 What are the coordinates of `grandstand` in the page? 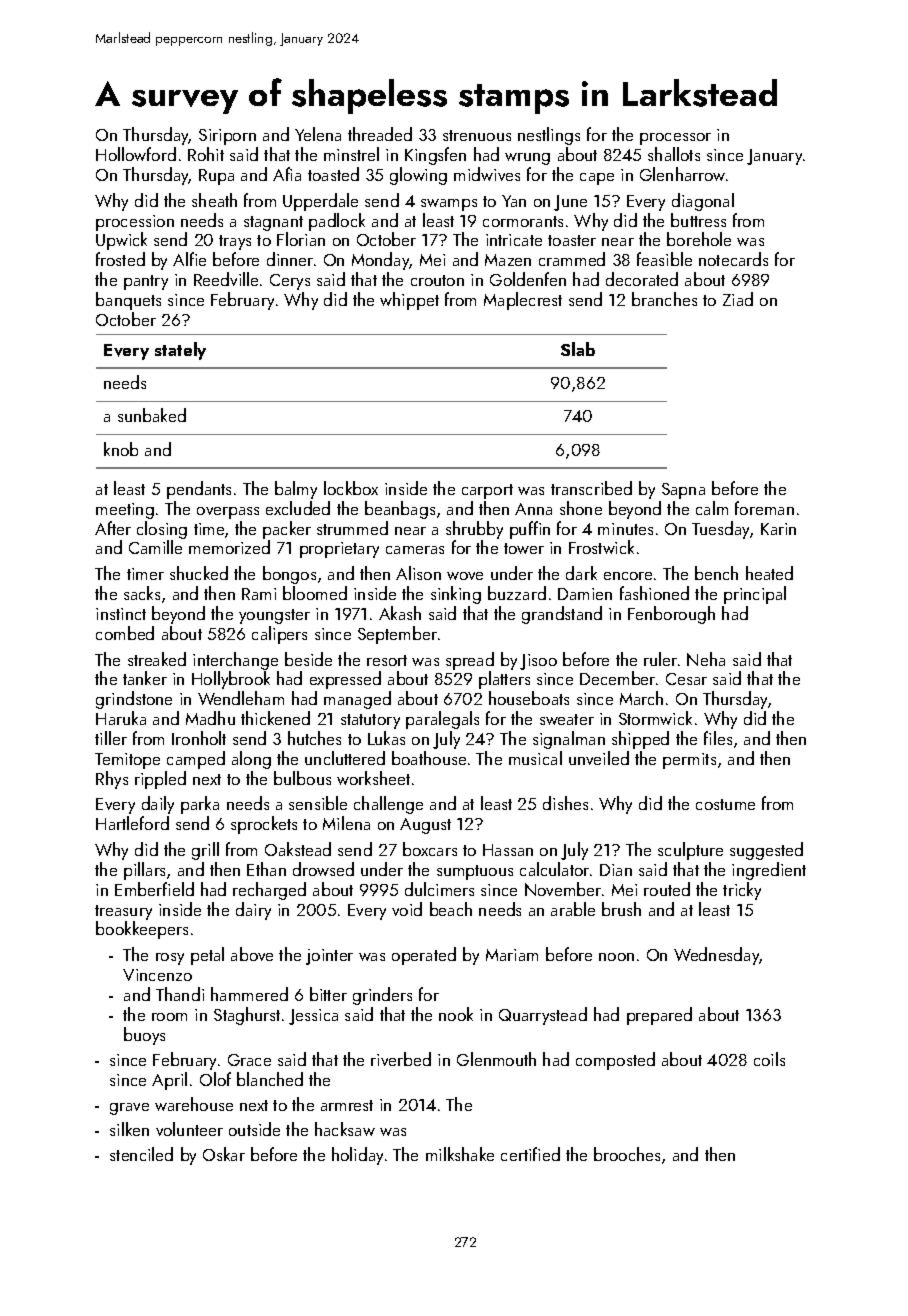 It's located at (562, 615).
